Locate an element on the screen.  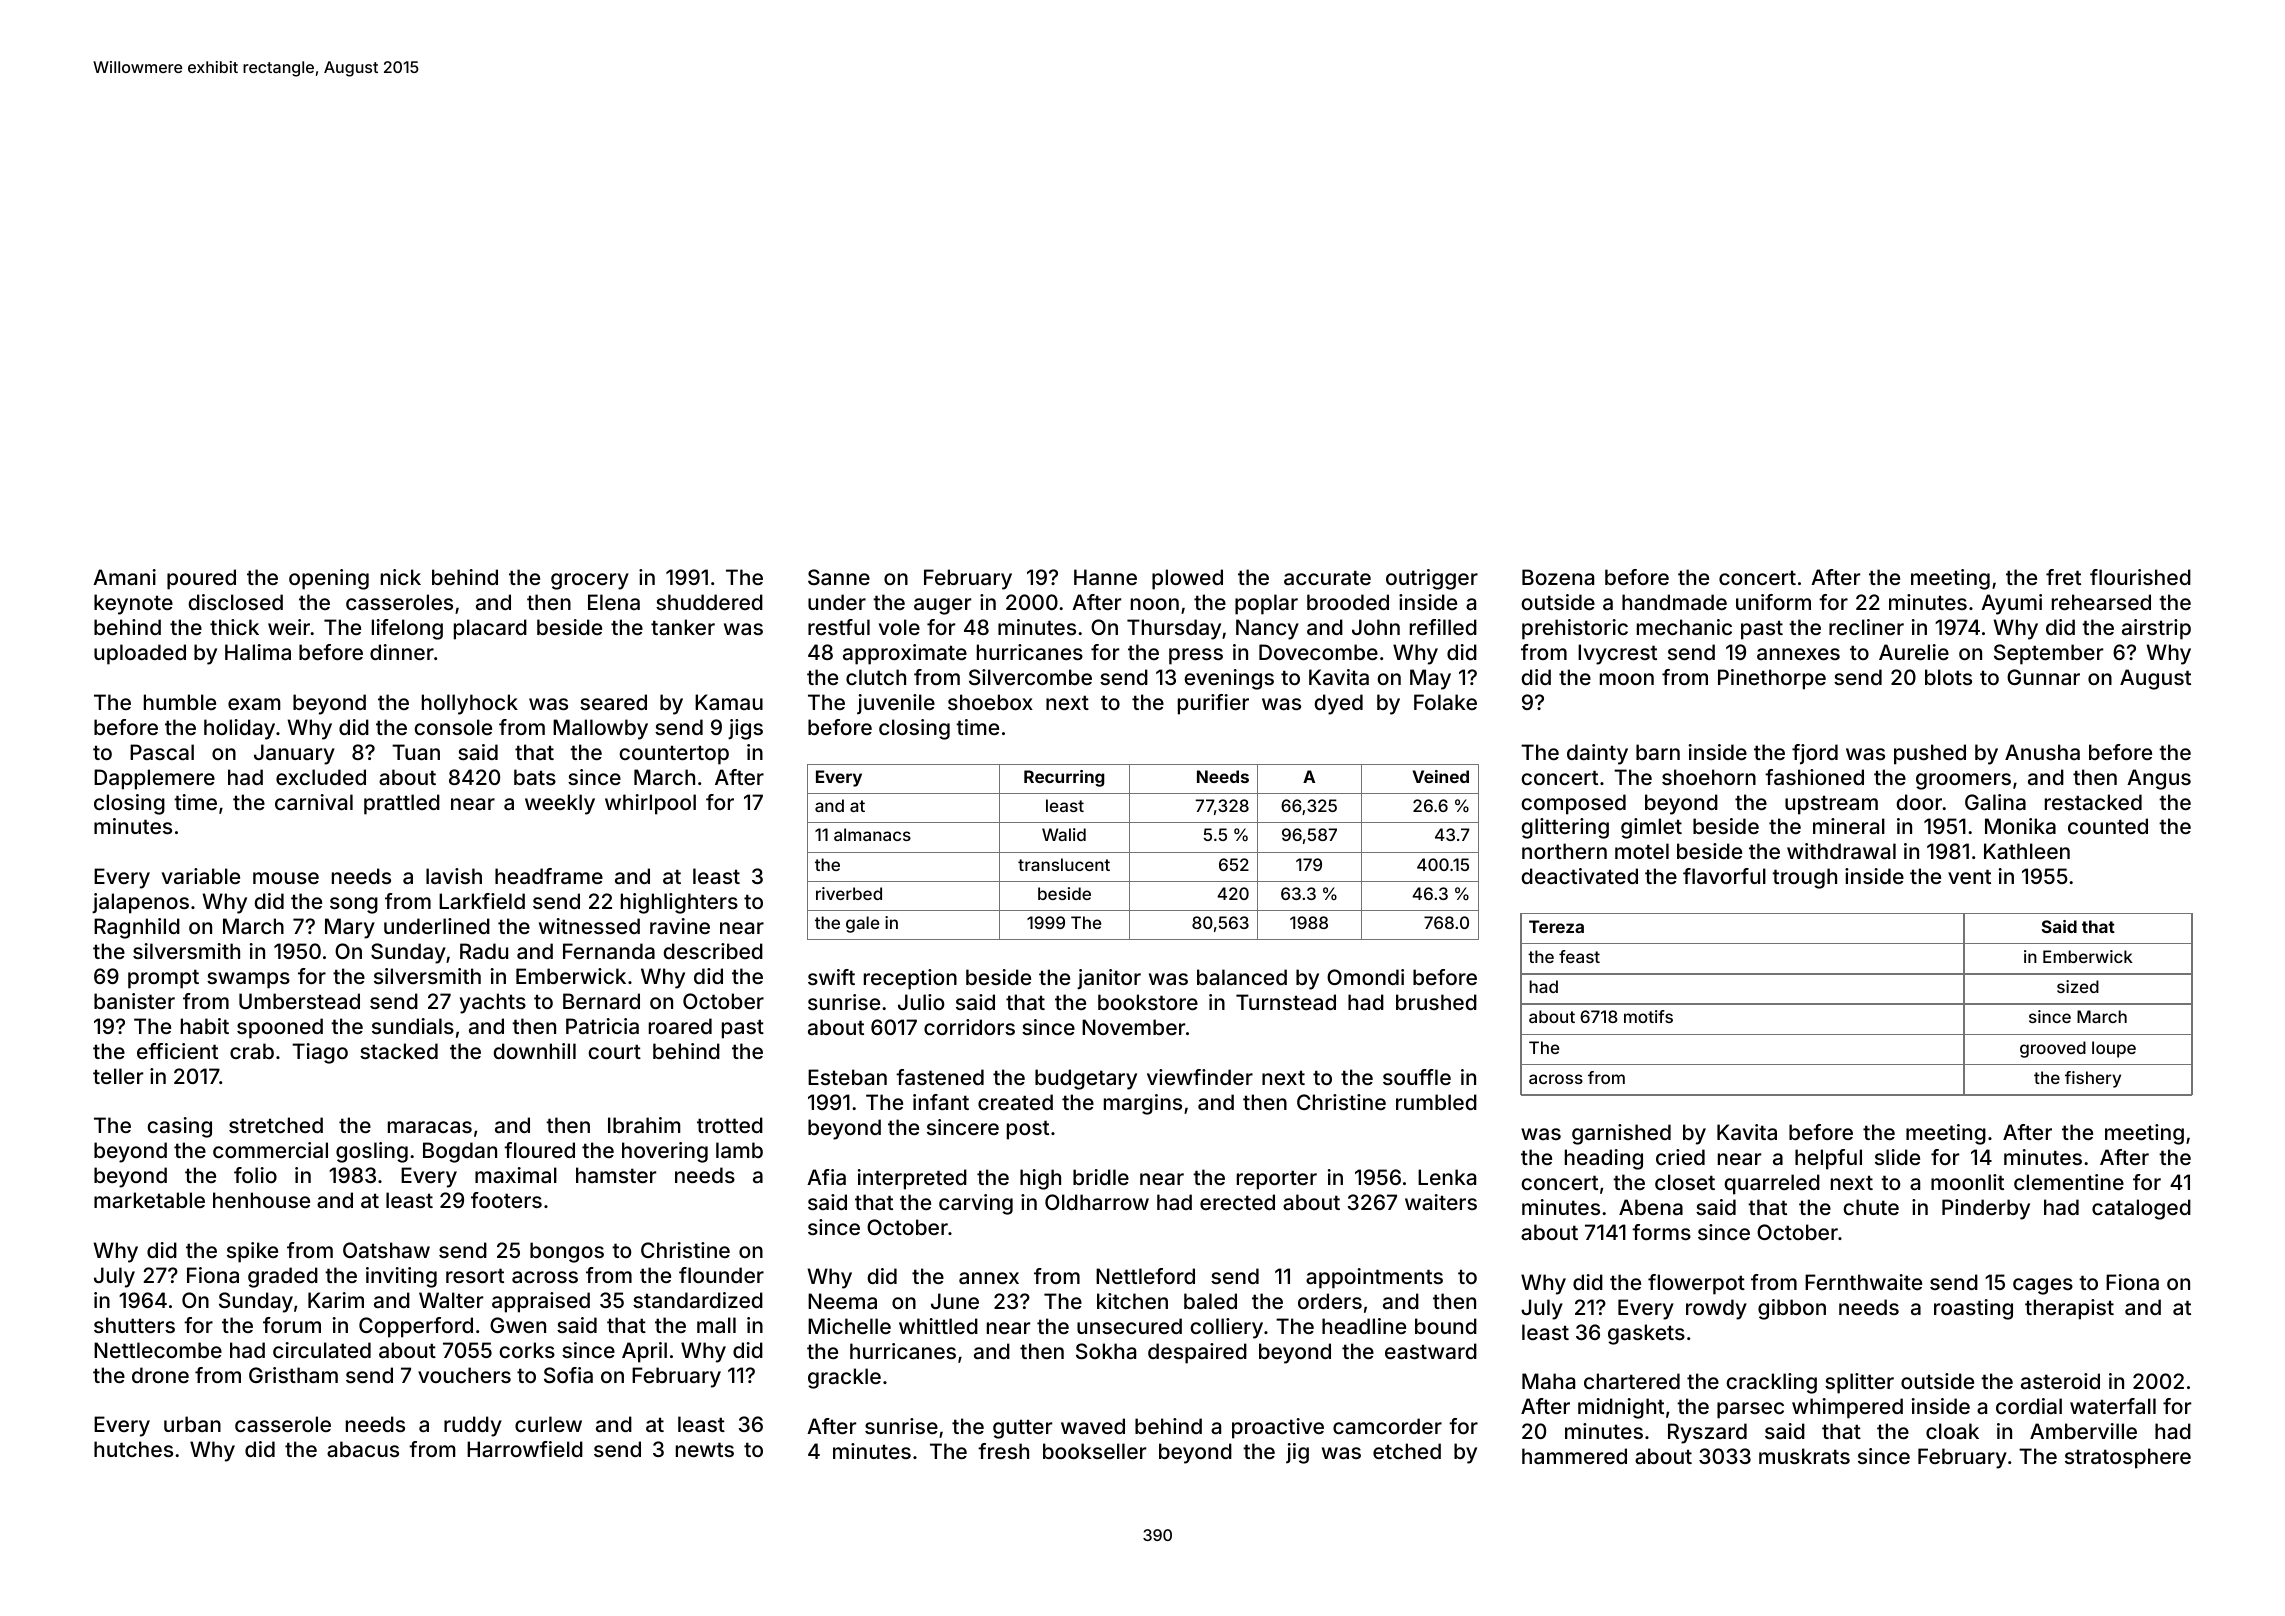
mouse is located at coordinates (286, 878).
